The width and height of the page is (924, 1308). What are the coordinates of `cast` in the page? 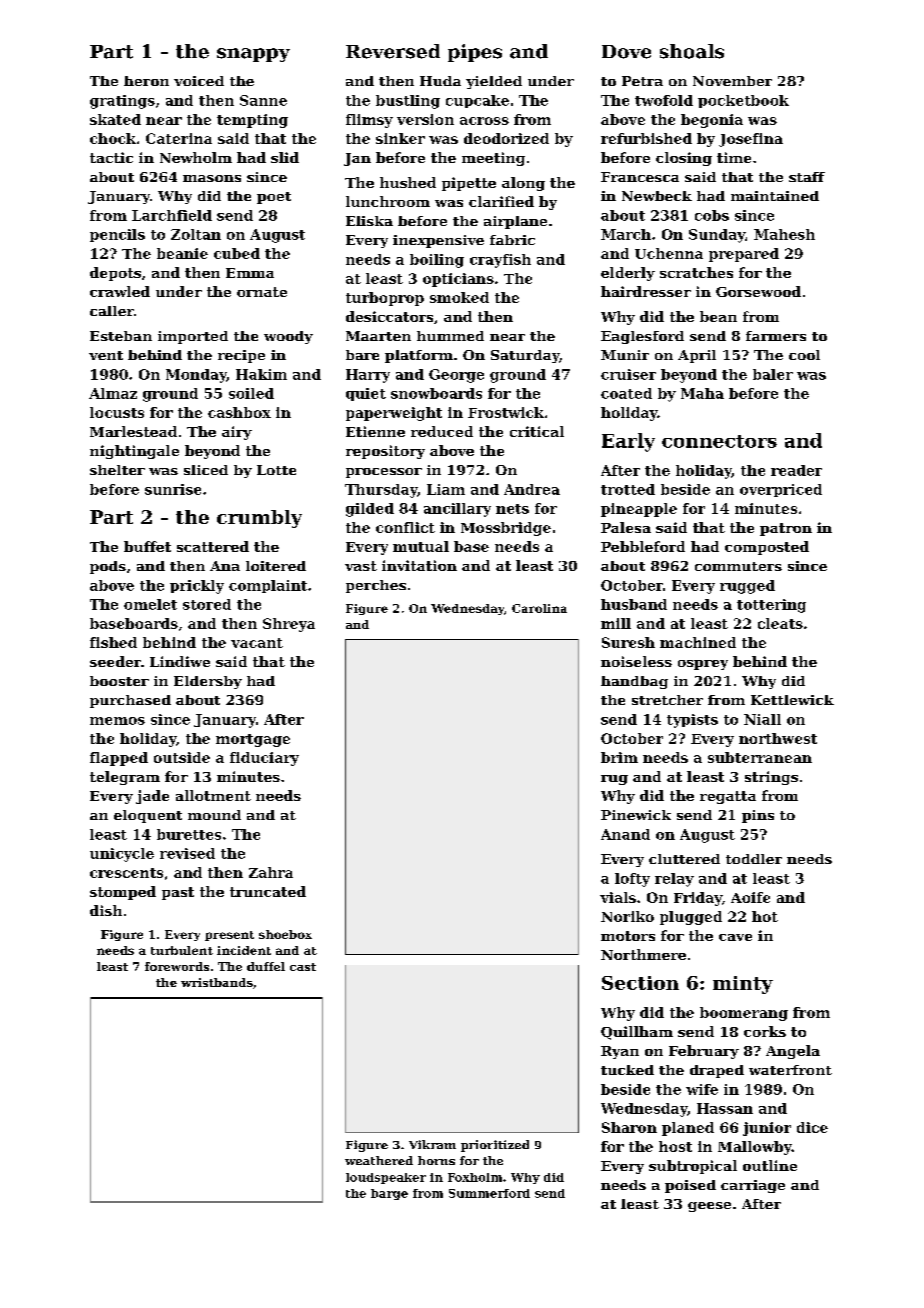 It's located at (303, 967).
